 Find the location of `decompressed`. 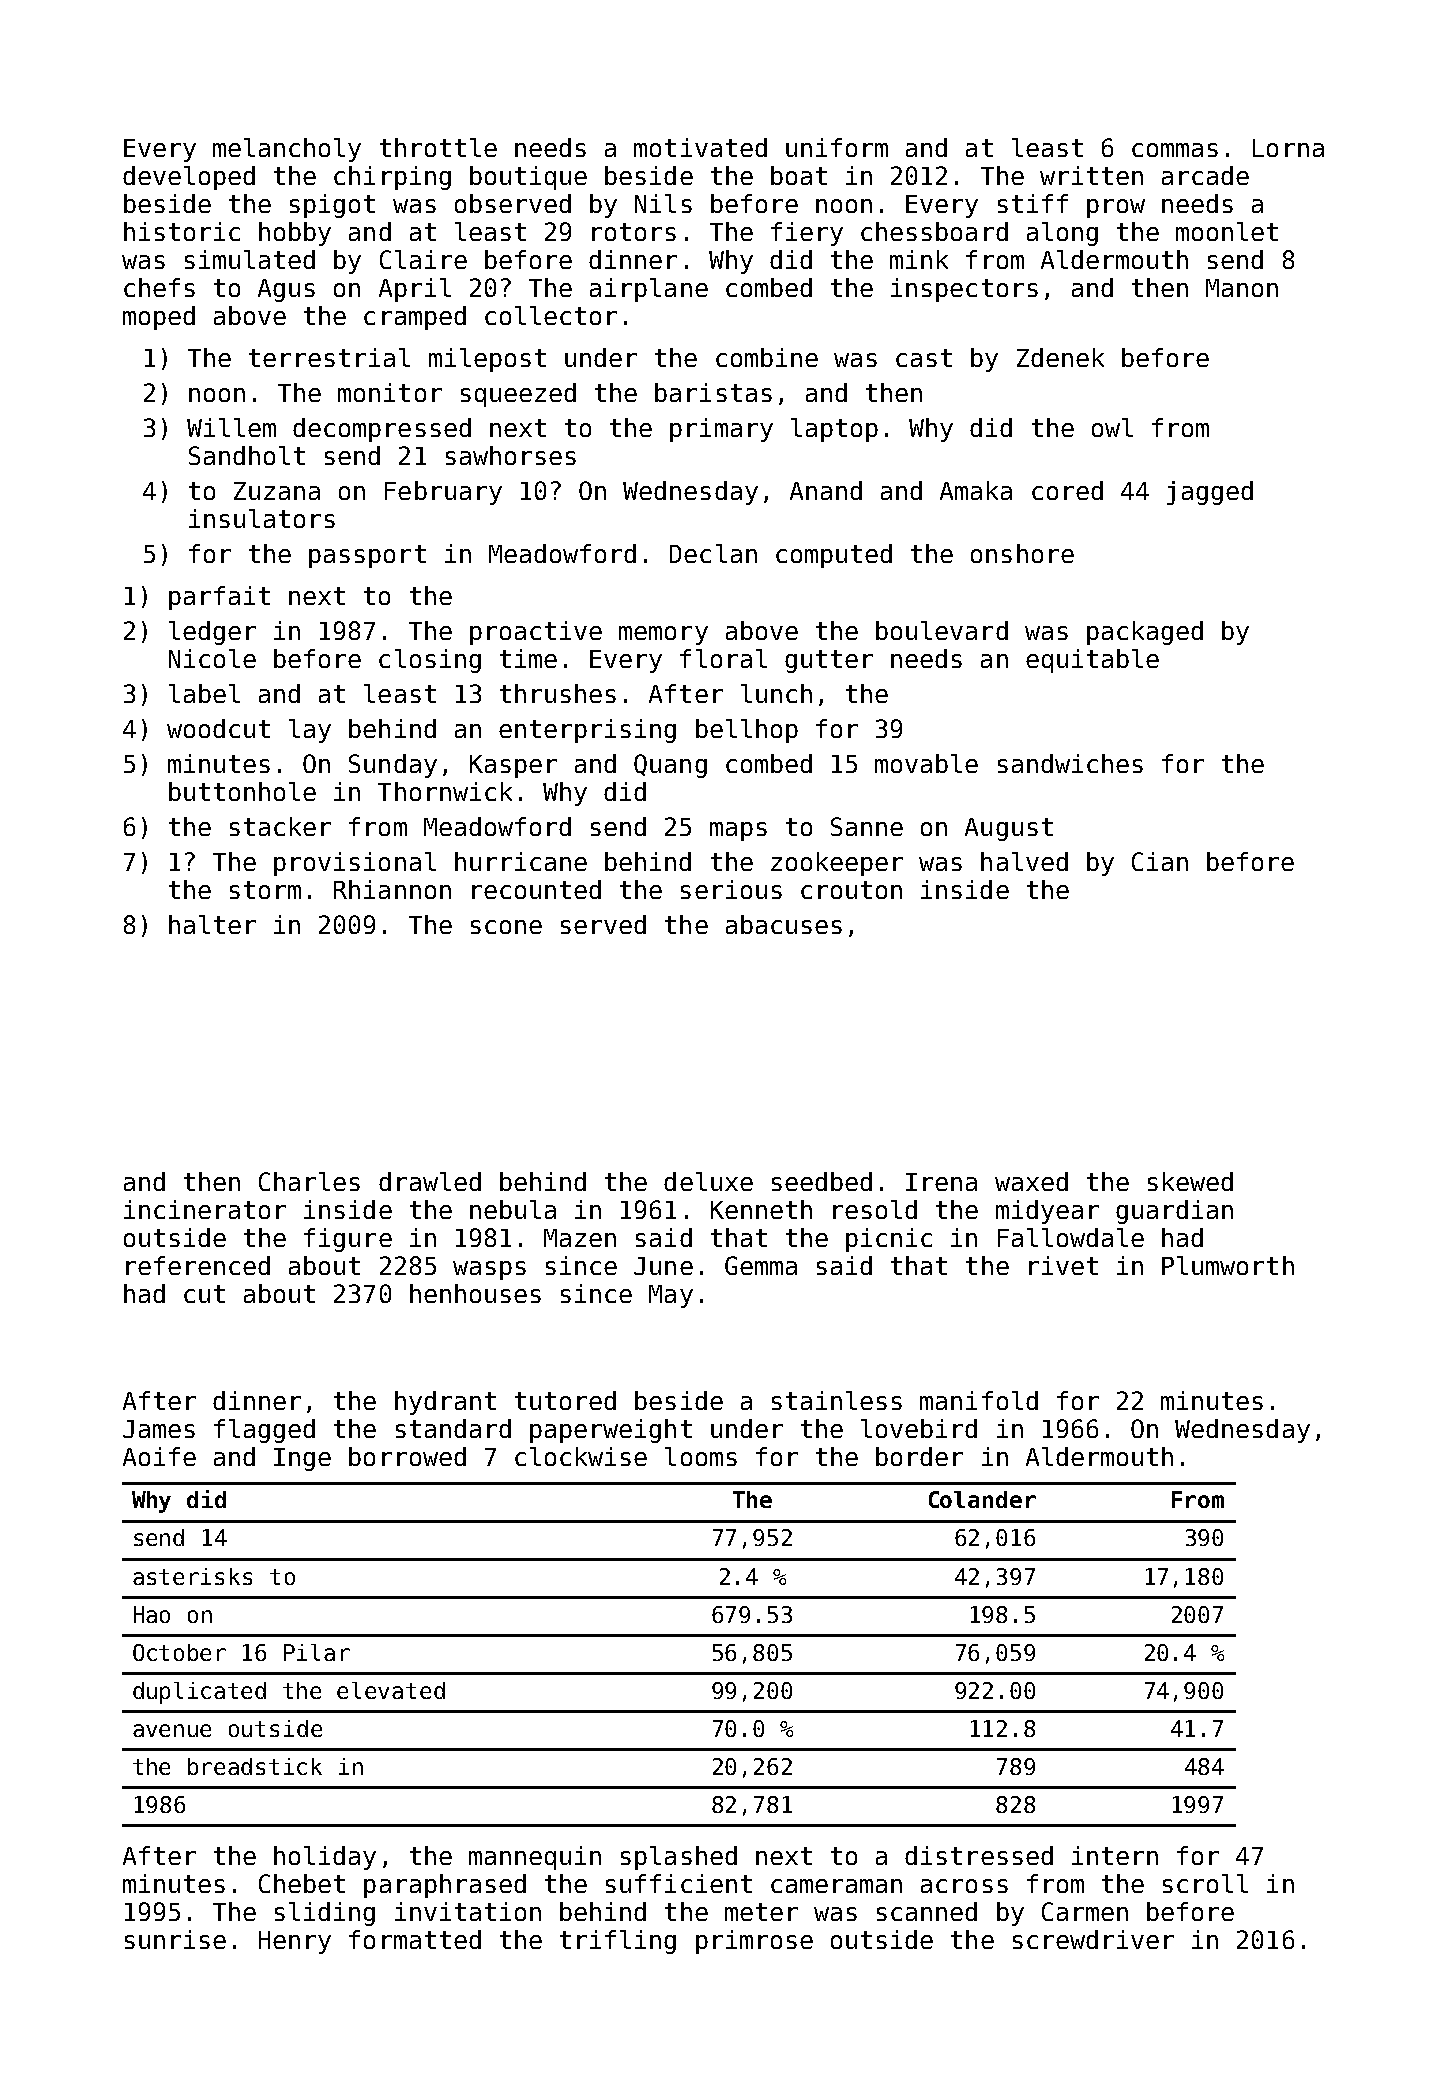

decompressed is located at coordinates (382, 430).
